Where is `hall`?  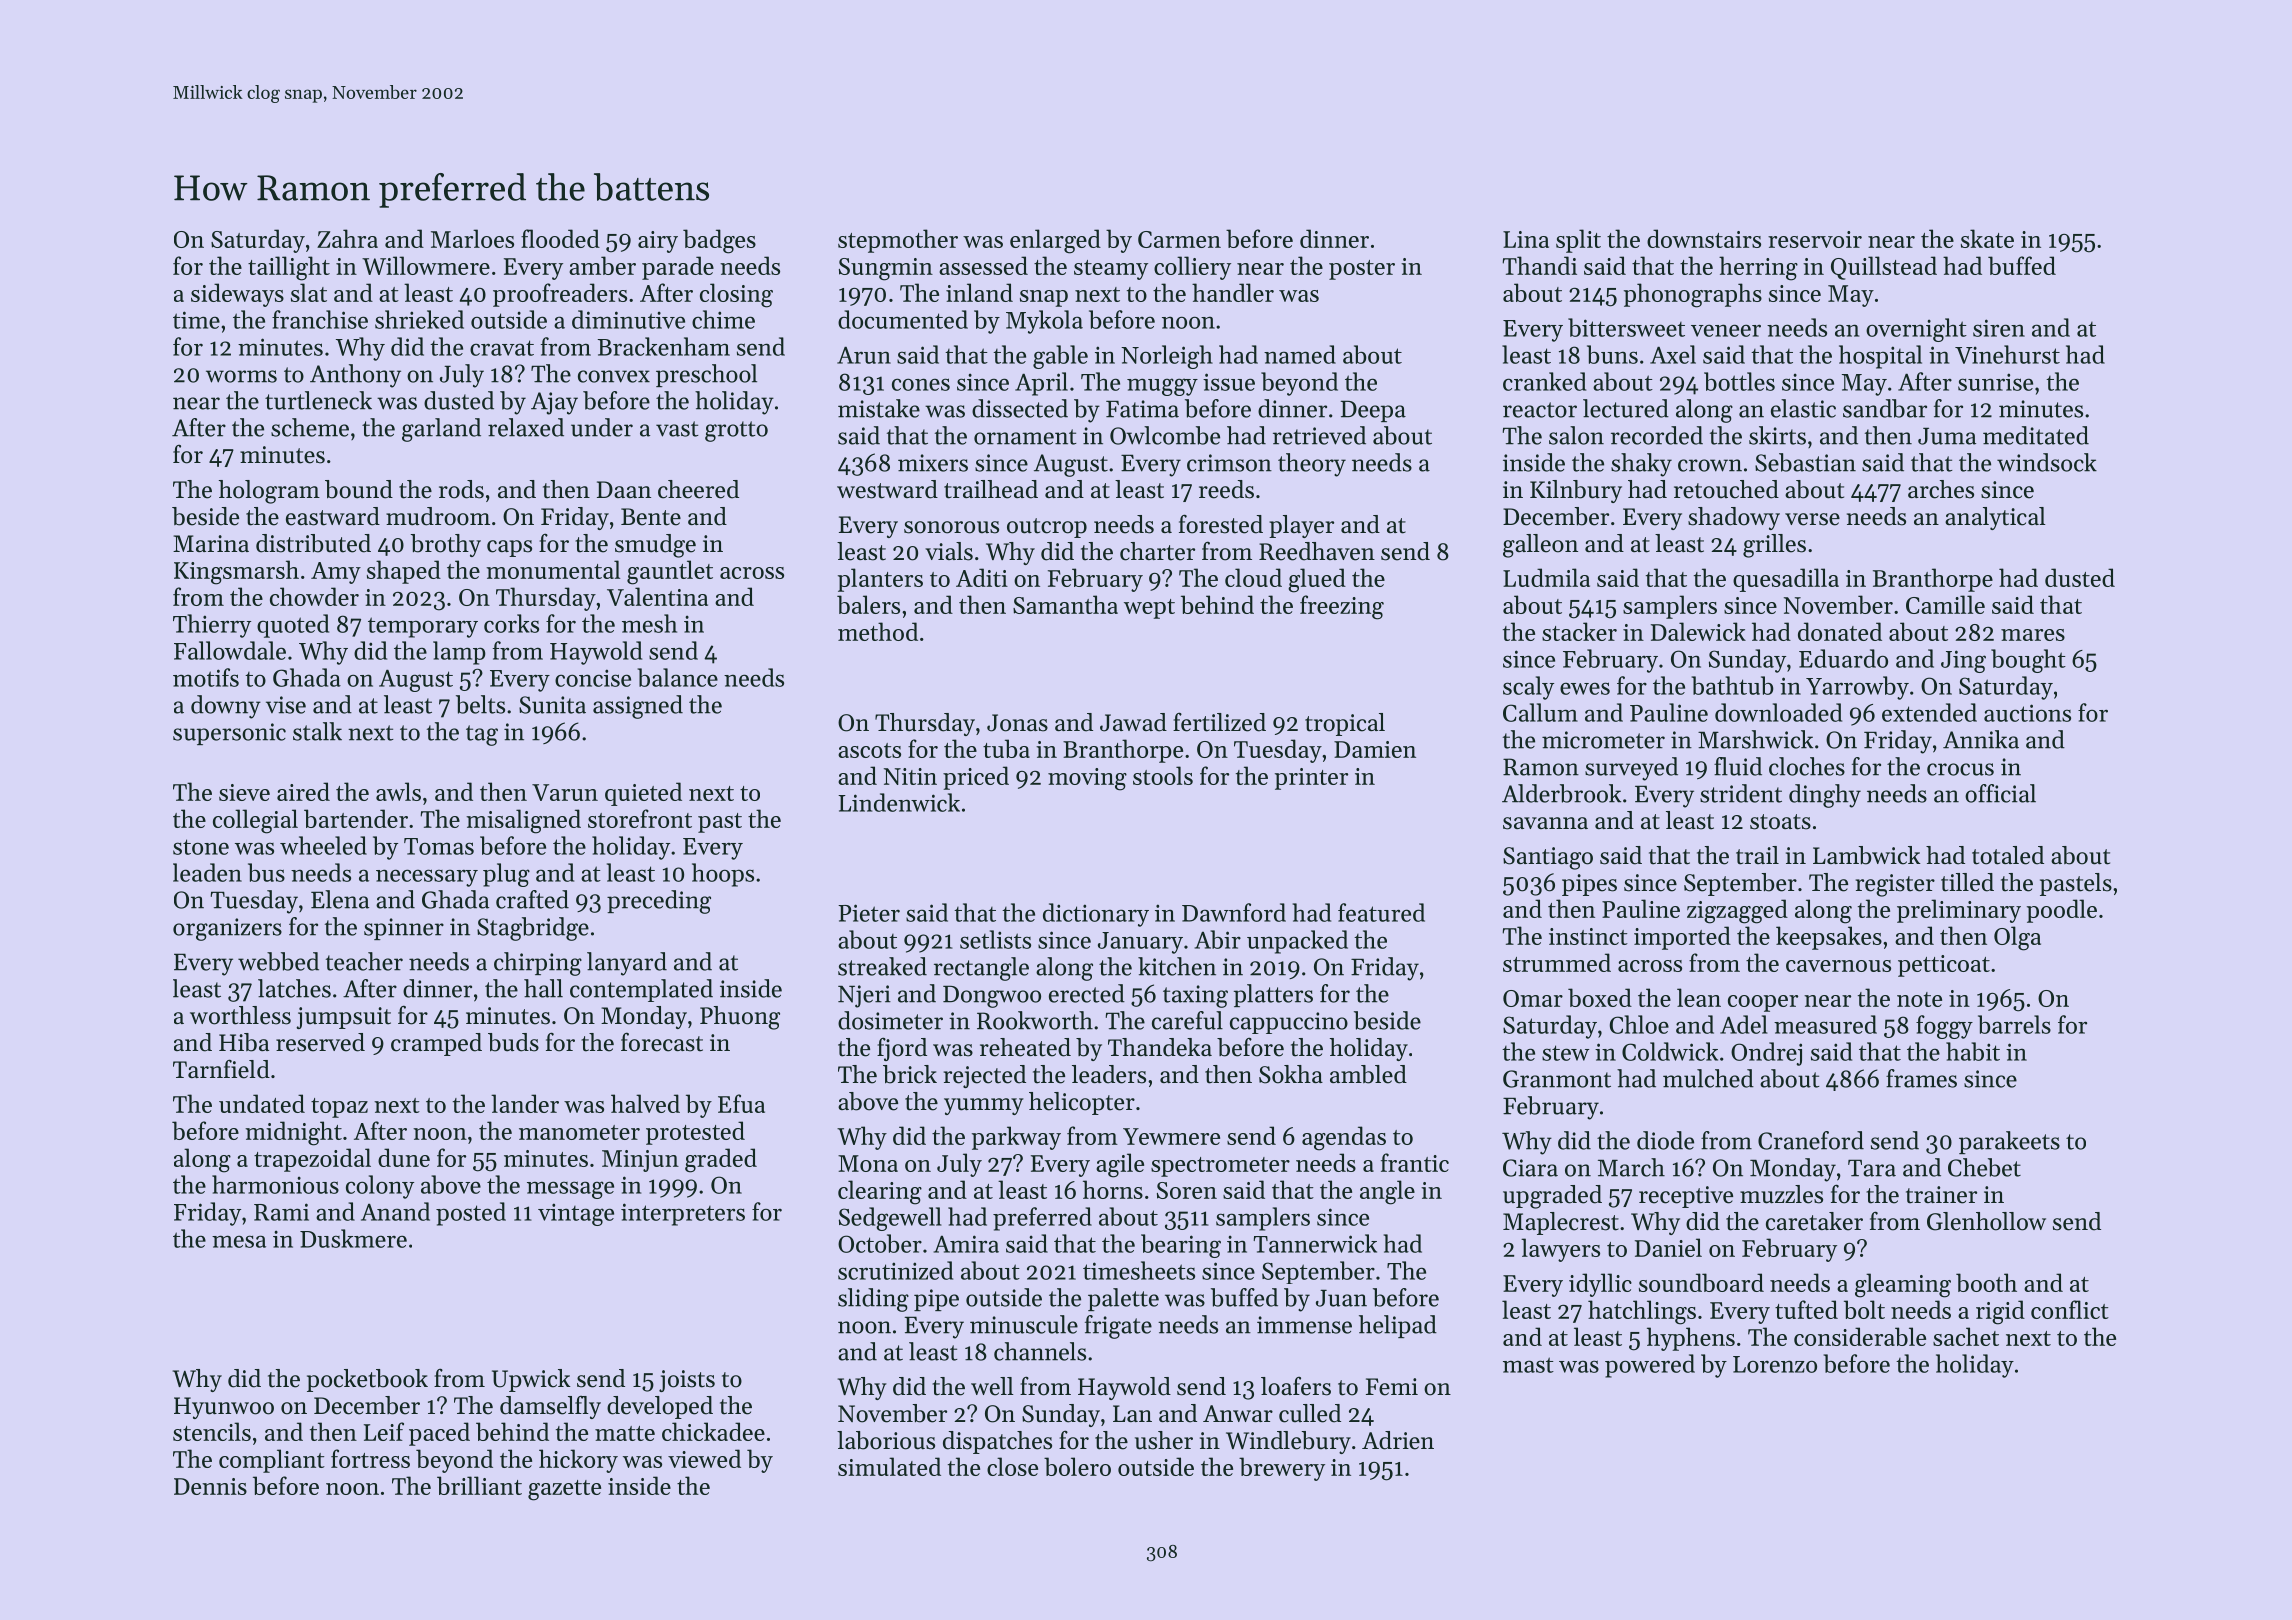
hall is located at coordinates (543, 988).
